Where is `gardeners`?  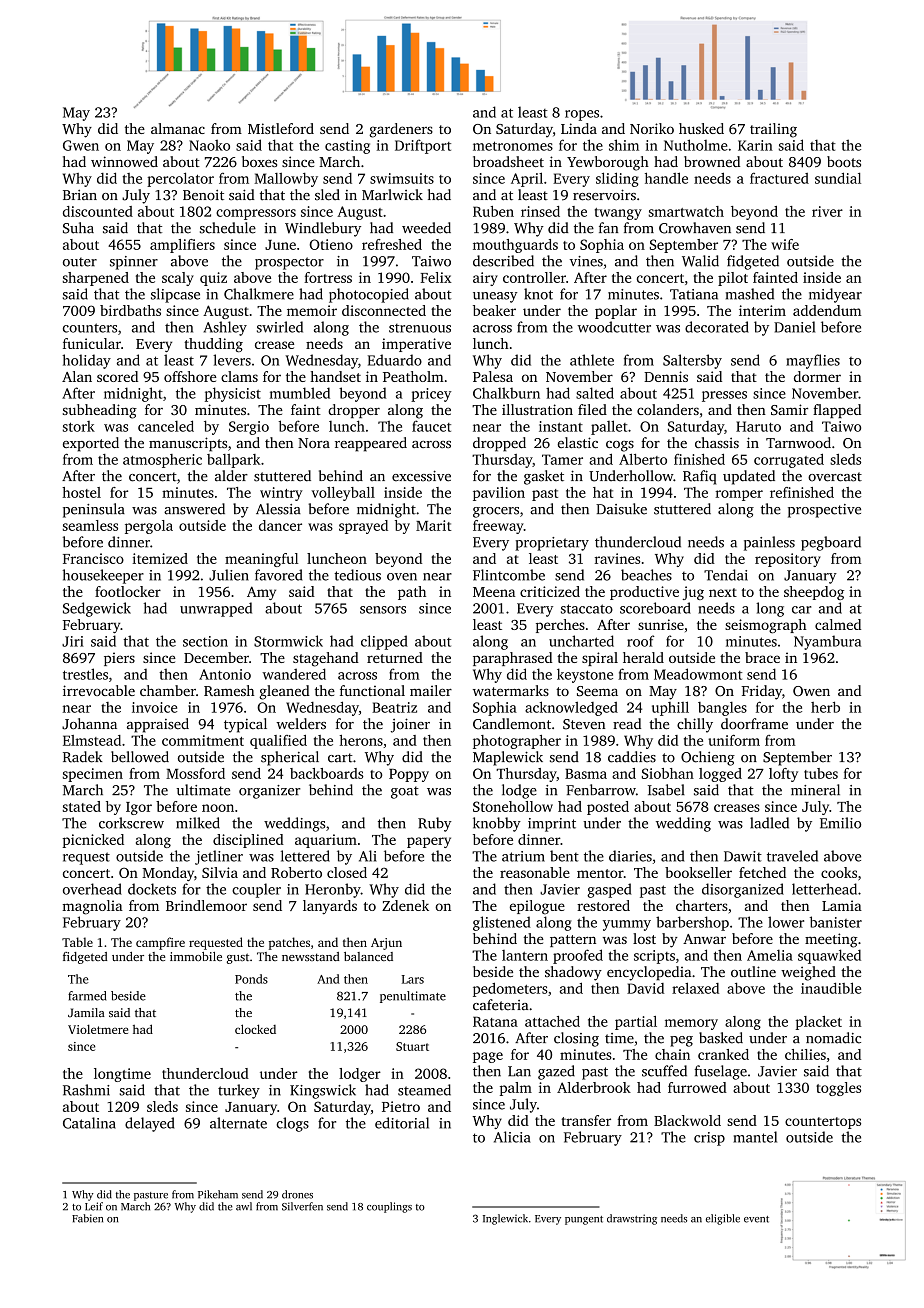
gardeners is located at coordinates (401, 130).
